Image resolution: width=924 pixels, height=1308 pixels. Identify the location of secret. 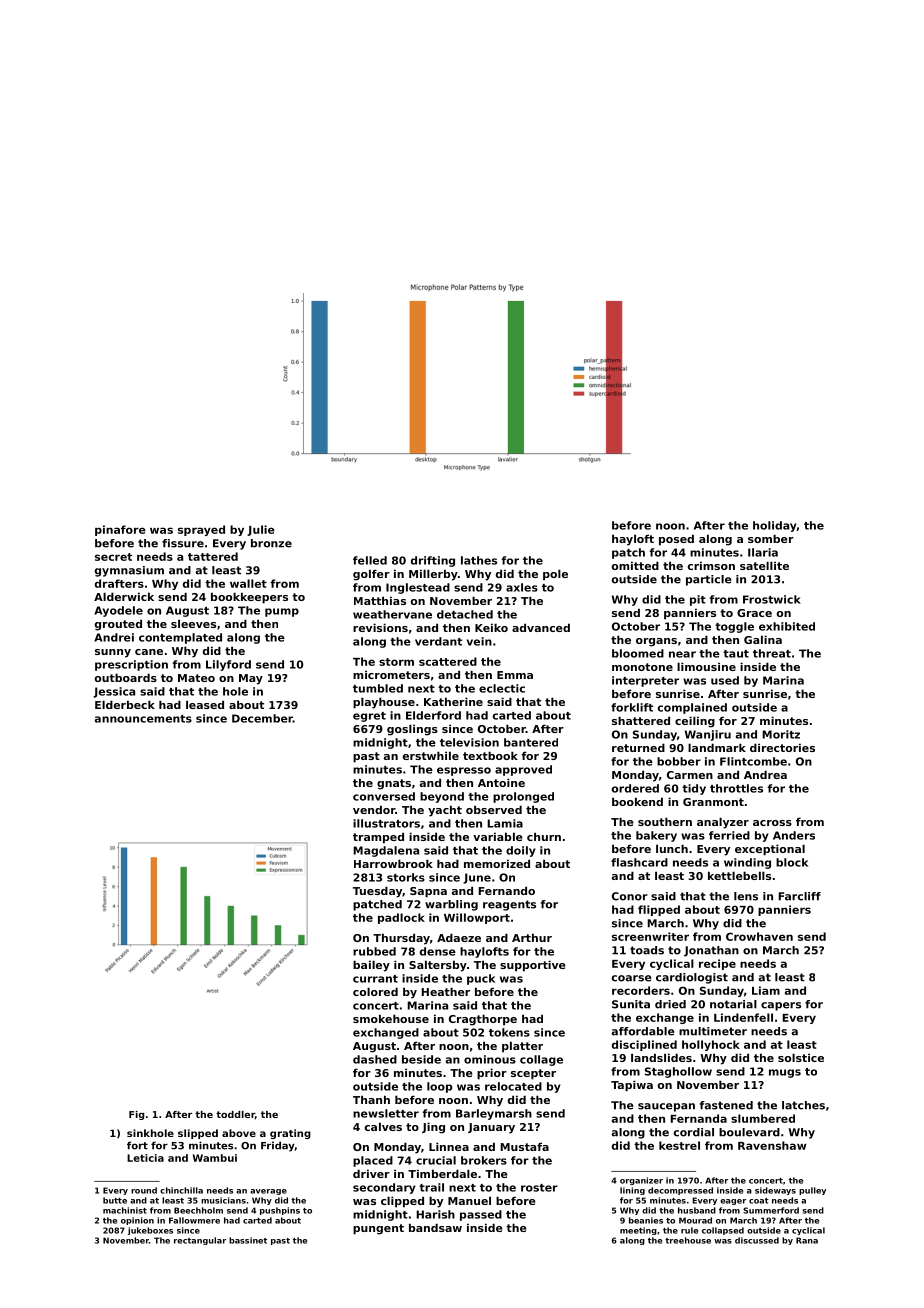
(113, 557).
